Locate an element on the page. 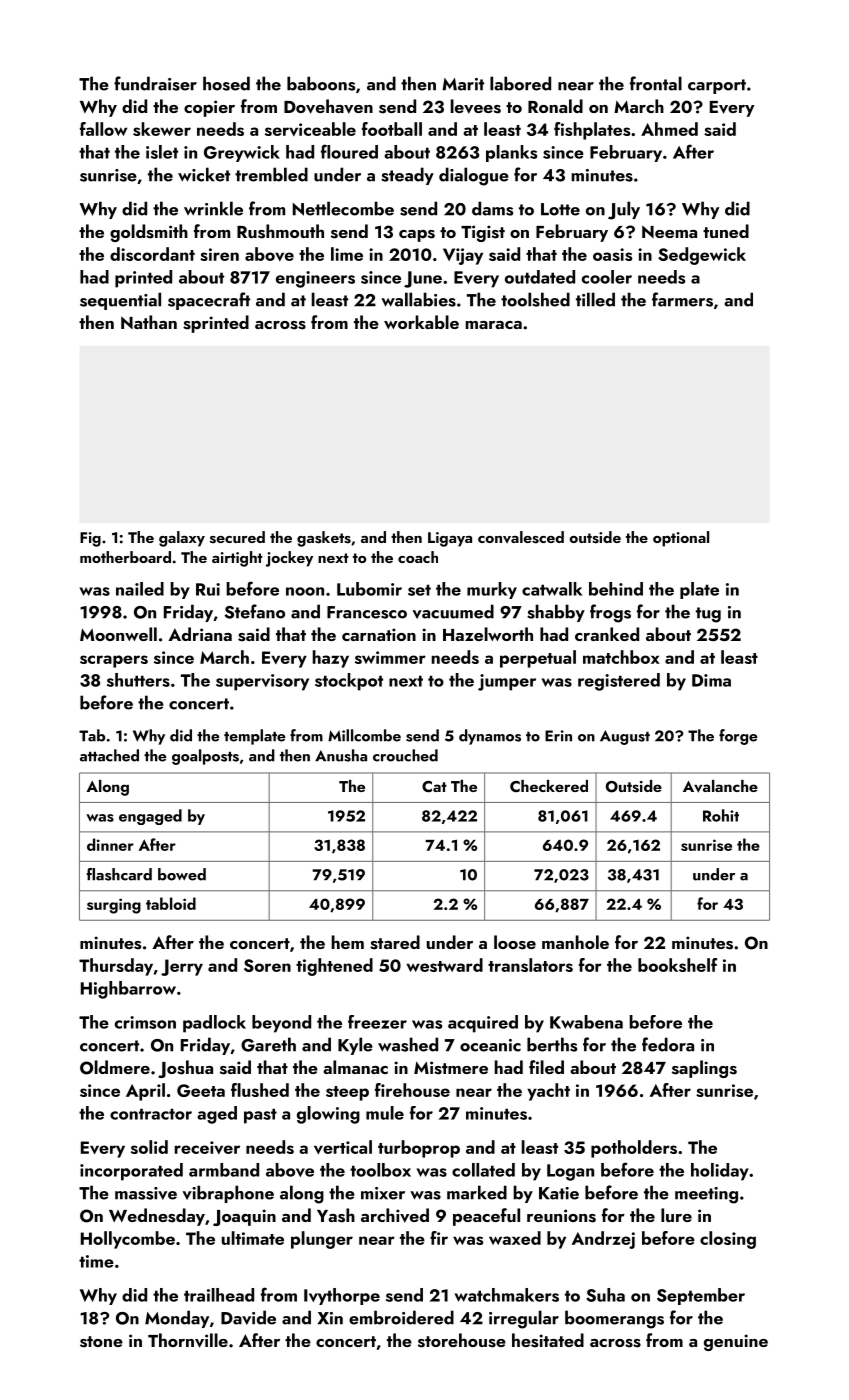 This image has width=849, height=1400. hem is located at coordinates (348, 942).
